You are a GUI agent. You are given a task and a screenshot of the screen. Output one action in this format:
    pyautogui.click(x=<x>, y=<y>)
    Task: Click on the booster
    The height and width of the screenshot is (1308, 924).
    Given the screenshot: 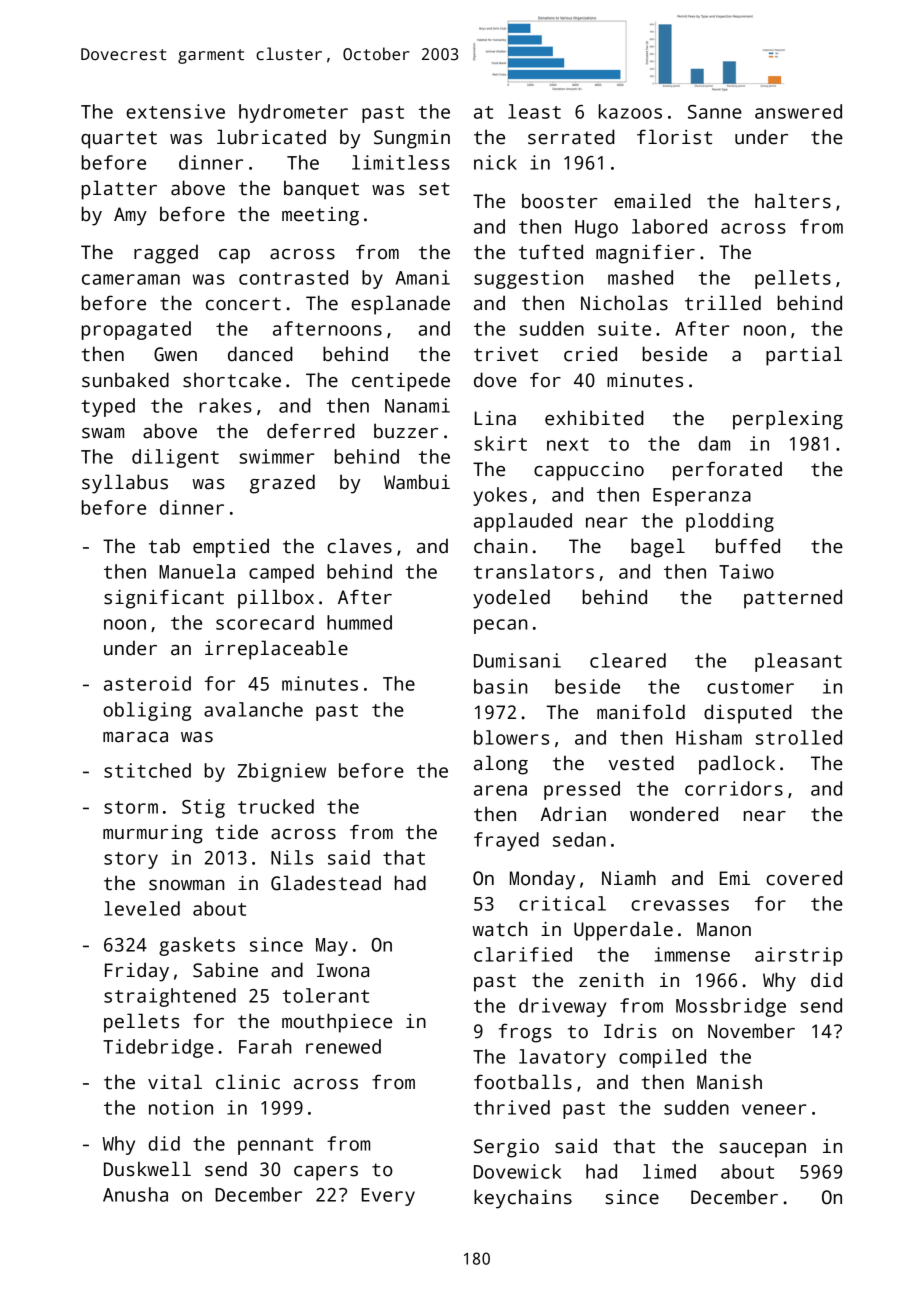 What is the action you would take?
    pyautogui.click(x=560, y=201)
